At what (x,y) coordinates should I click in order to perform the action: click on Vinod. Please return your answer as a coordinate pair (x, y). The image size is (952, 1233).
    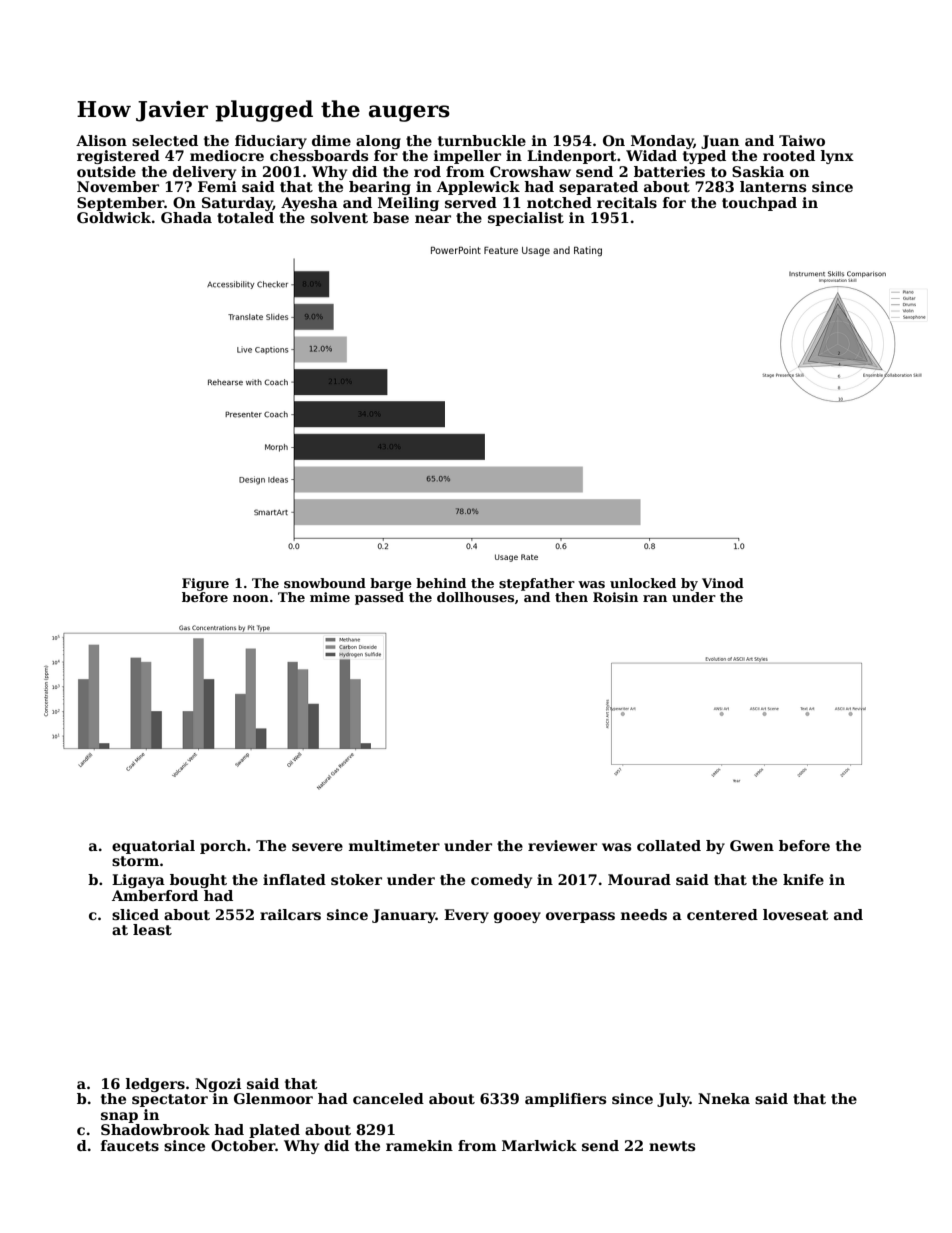
    Looking at the image, I should click on (723, 583).
